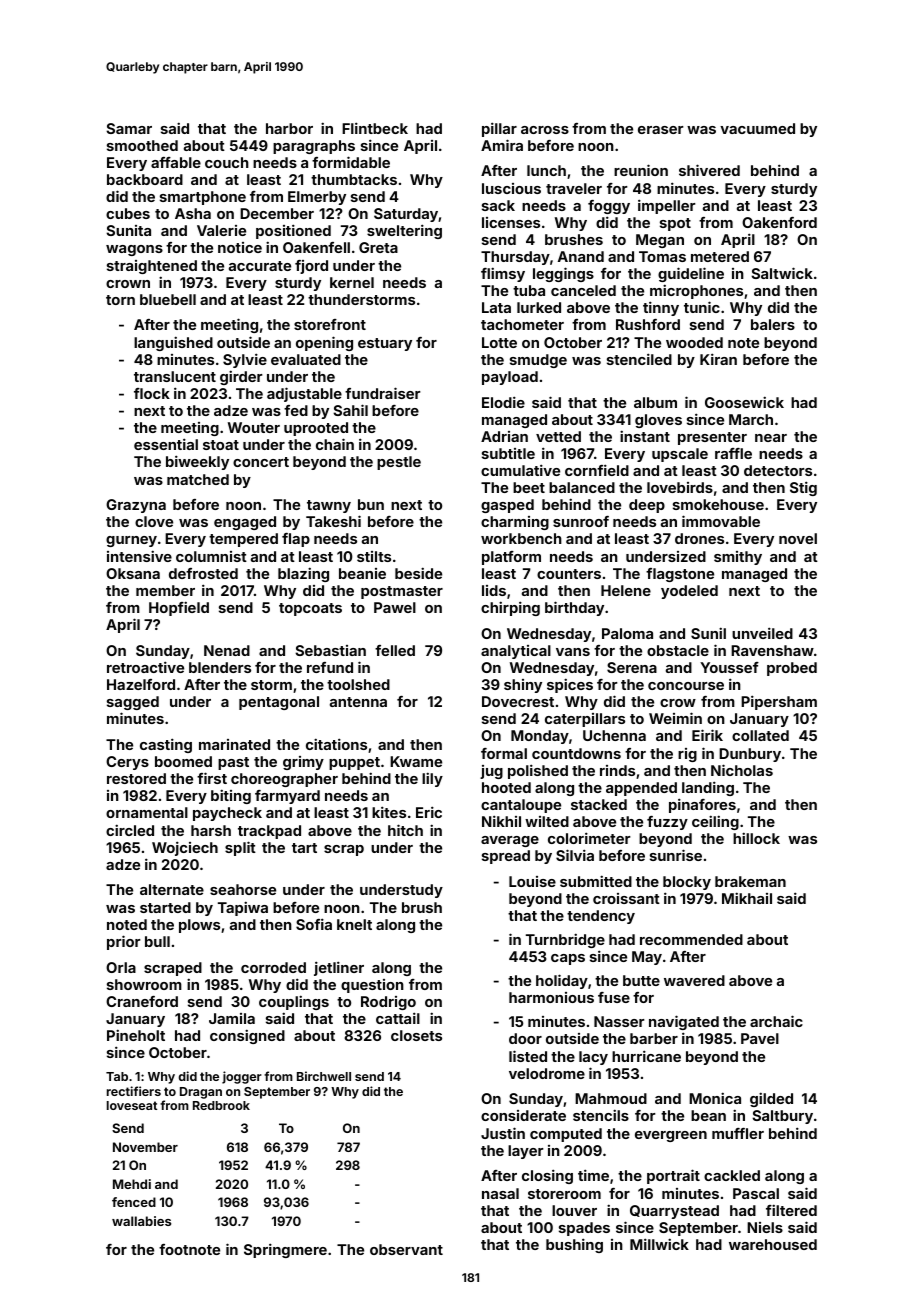  I want to click on harmonious, so click(551, 997).
